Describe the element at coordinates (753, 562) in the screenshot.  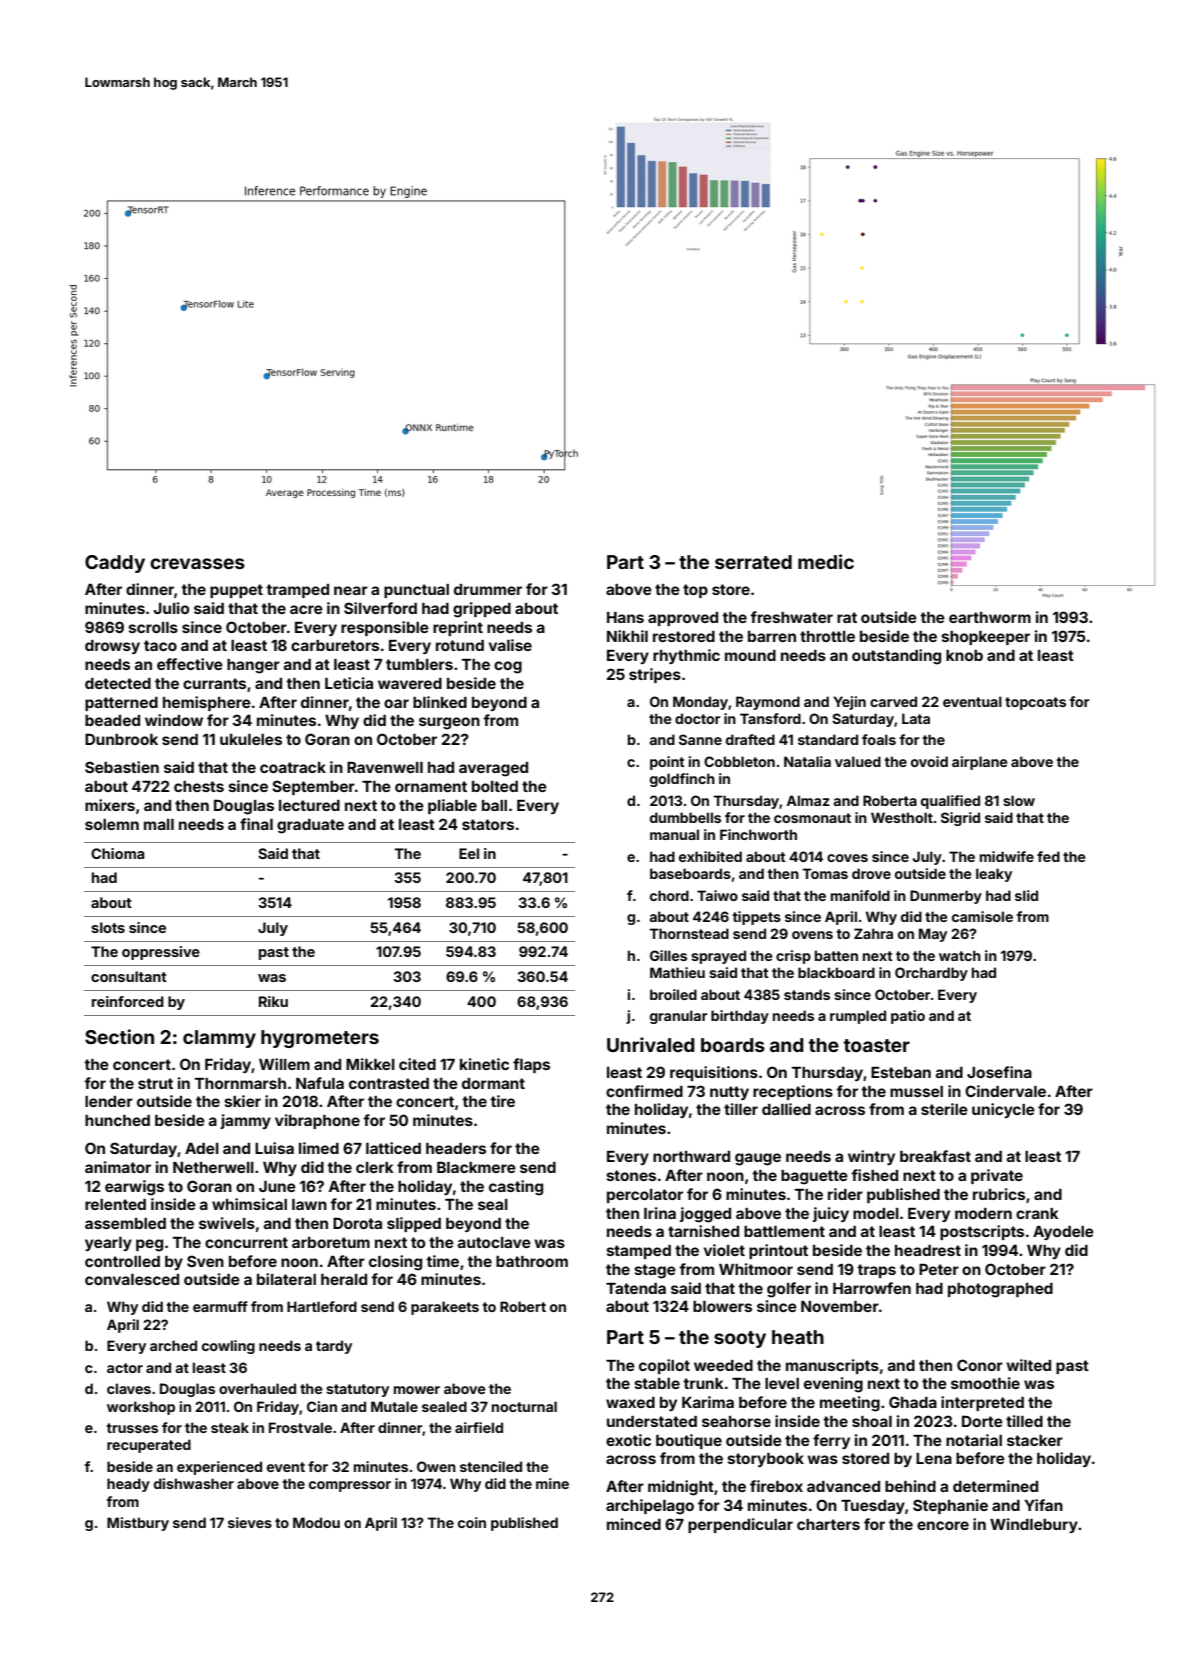
I see `serrated` at that location.
